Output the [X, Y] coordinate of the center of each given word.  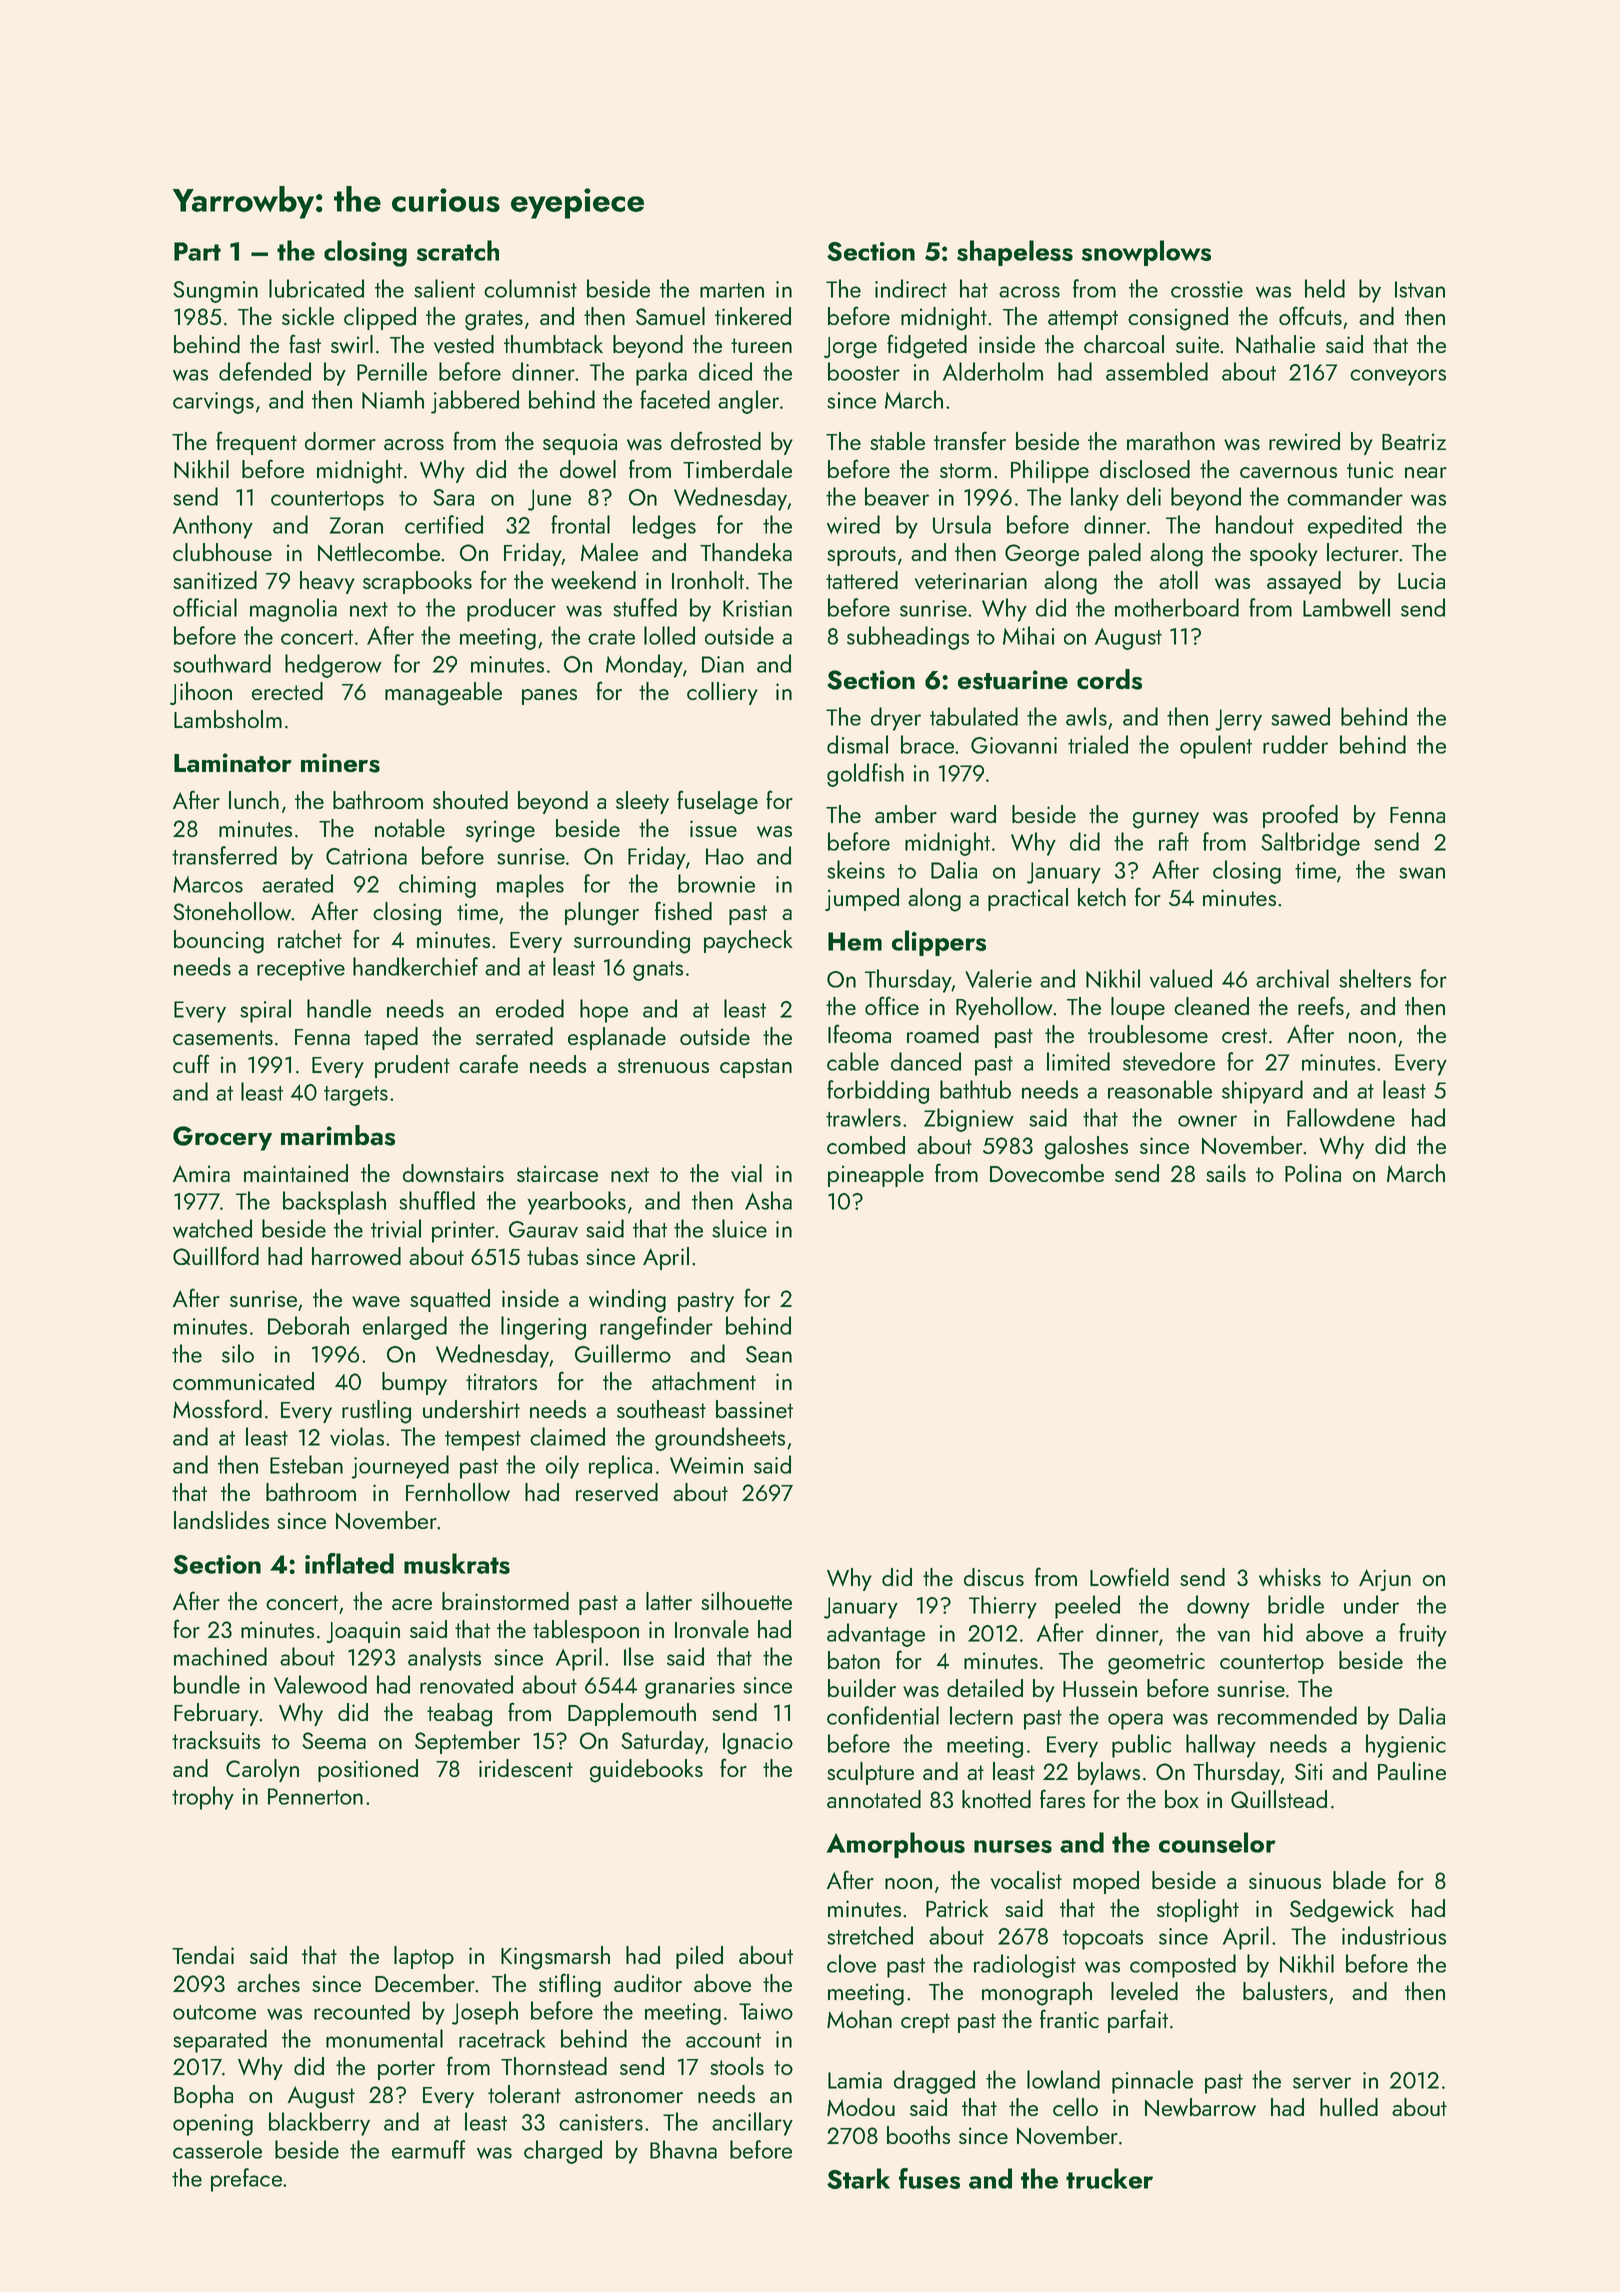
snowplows [1146, 253]
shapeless [1015, 253]
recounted [362, 2010]
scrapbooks [417, 582]
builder [862, 1688]
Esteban [306, 1464]
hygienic [1406, 1746]
